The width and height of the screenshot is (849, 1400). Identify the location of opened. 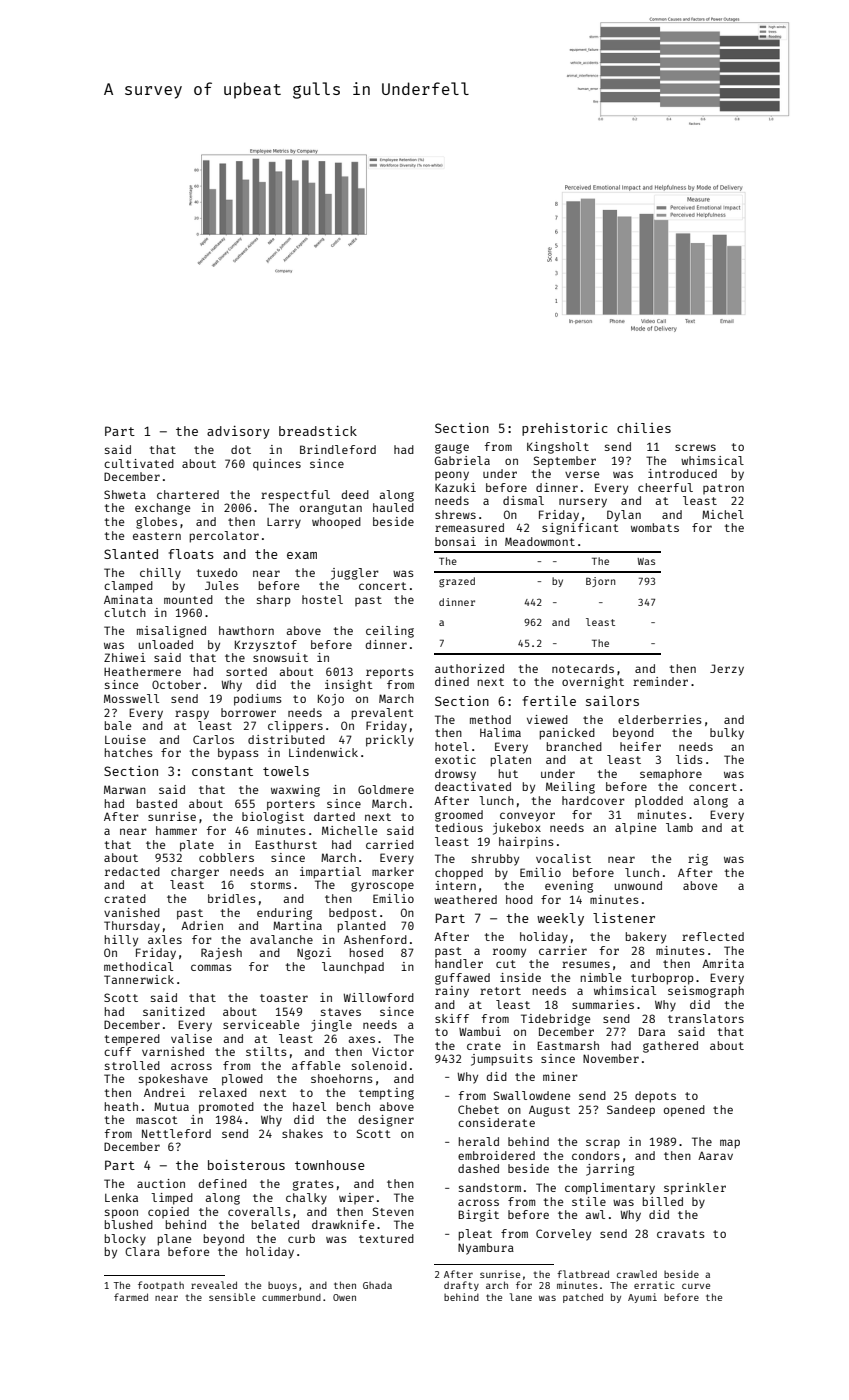
(684, 1111).
